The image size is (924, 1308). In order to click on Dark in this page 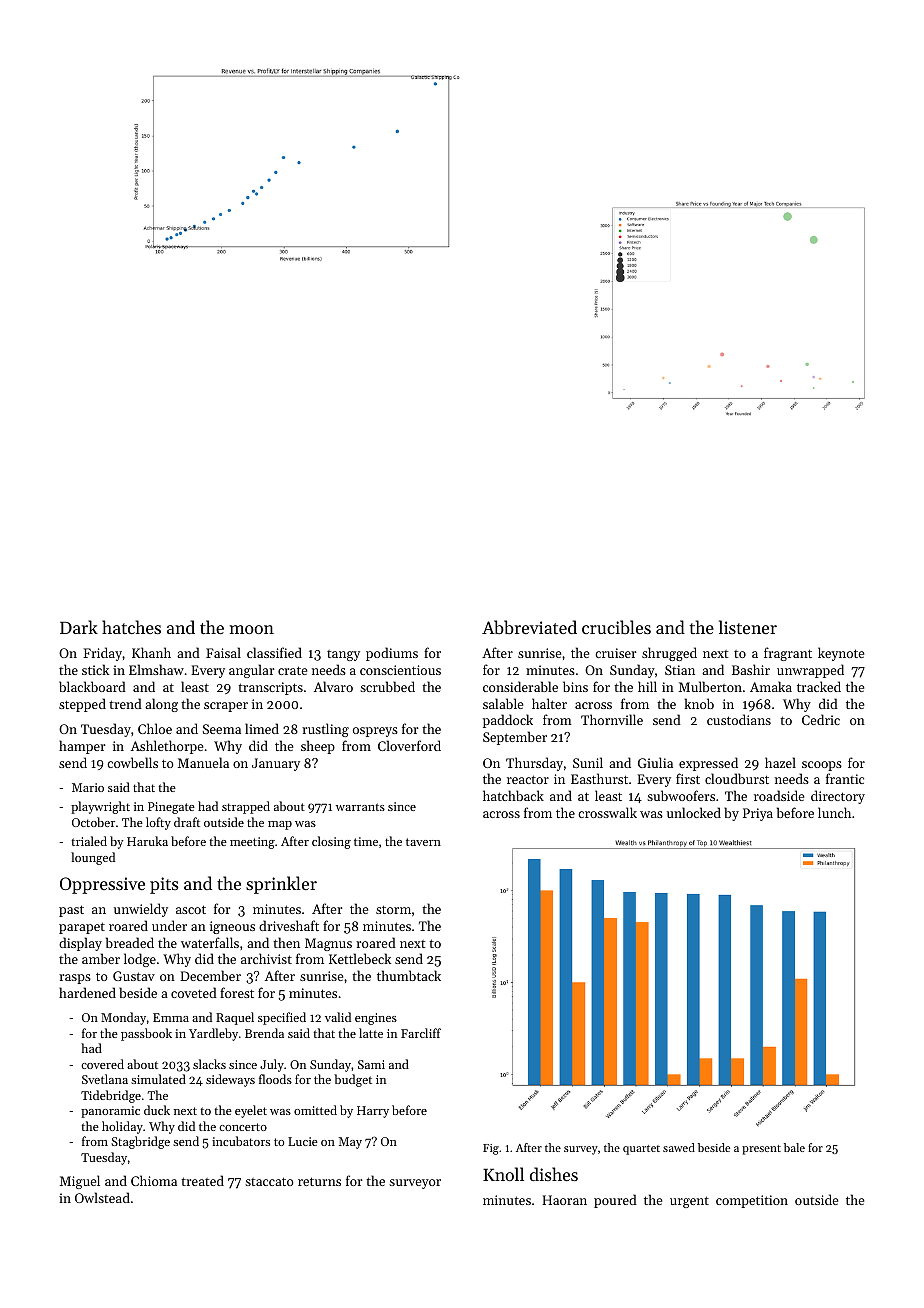, I will do `click(79, 627)`.
